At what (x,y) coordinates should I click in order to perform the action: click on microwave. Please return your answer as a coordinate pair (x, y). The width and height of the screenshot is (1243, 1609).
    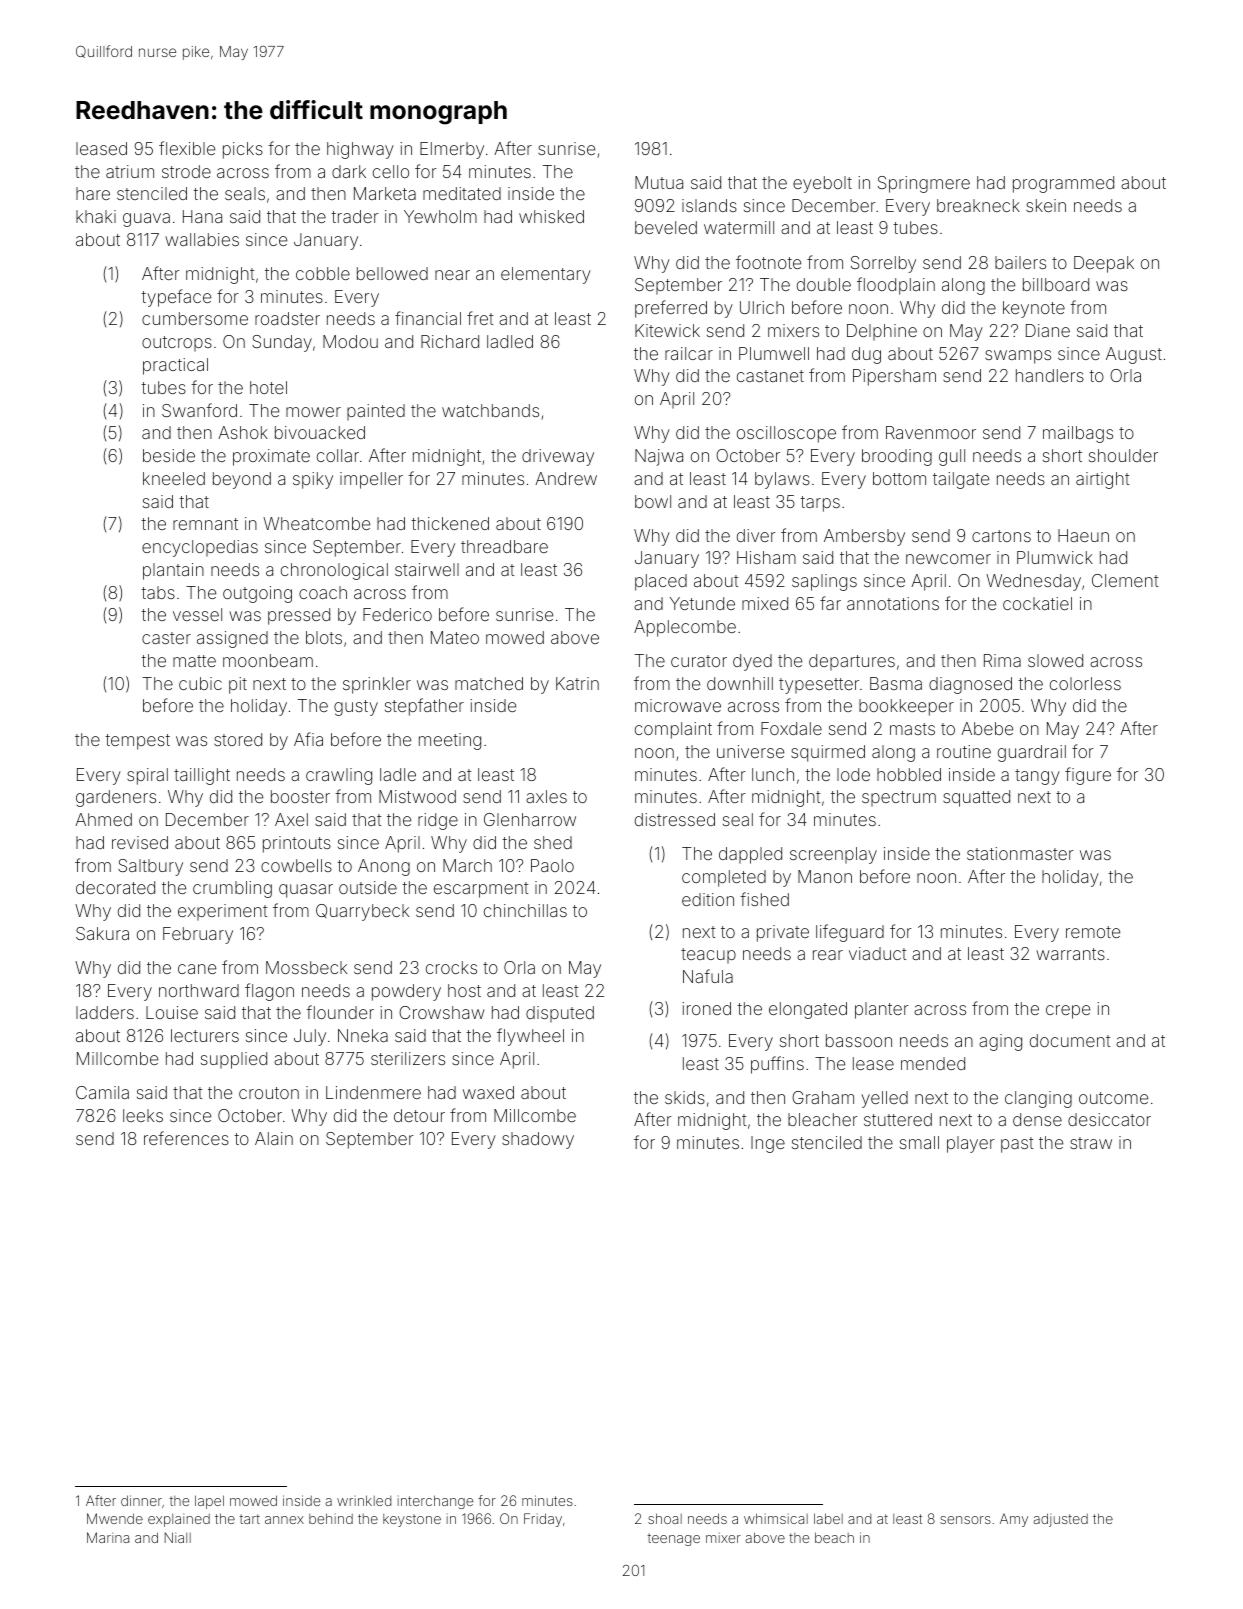
    Looking at the image, I should click on (678, 705).
